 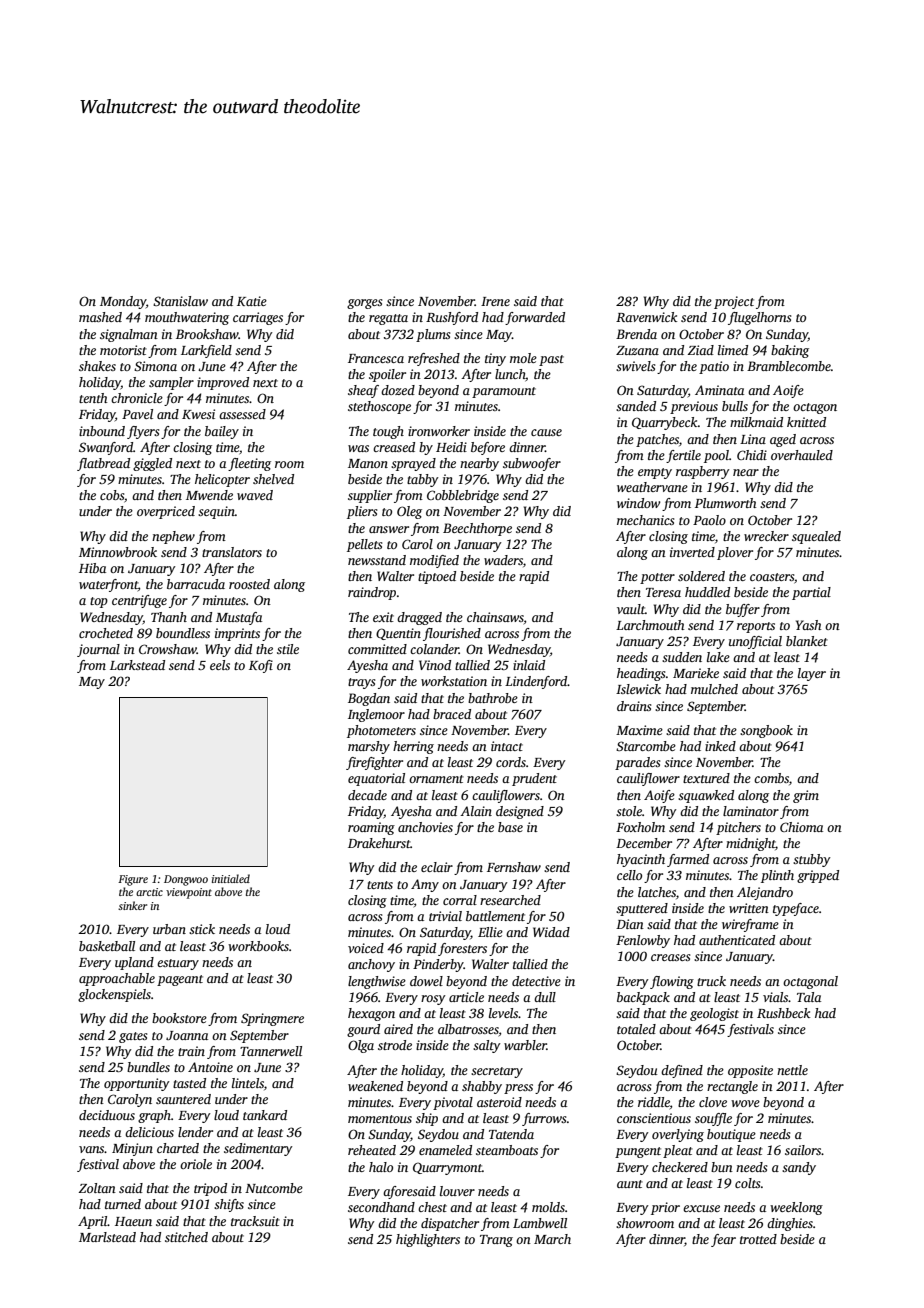 What do you see at coordinates (369, 747) in the image?
I see `marshy` at bounding box center [369, 747].
